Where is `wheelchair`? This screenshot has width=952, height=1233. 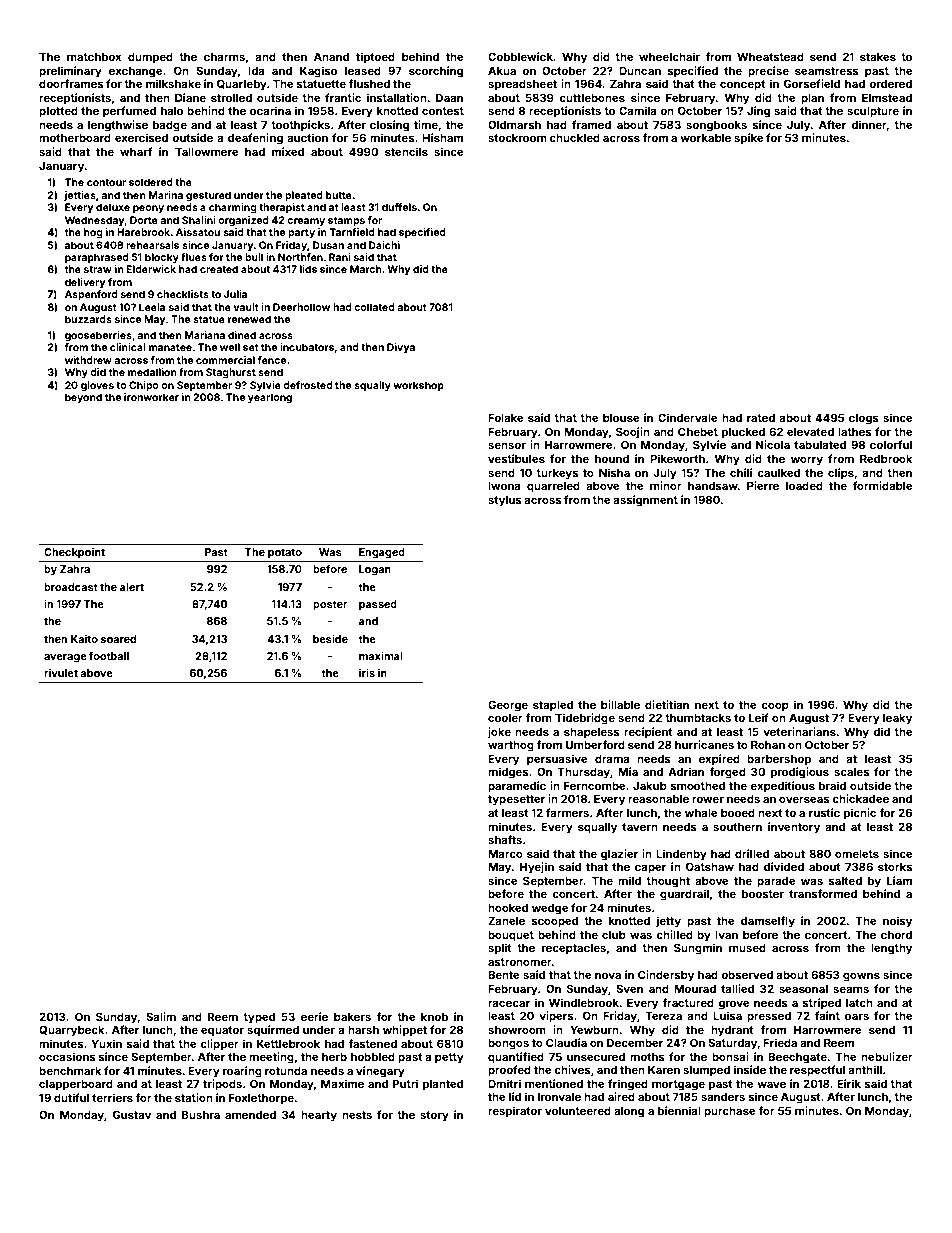 wheelchair is located at coordinates (669, 56).
